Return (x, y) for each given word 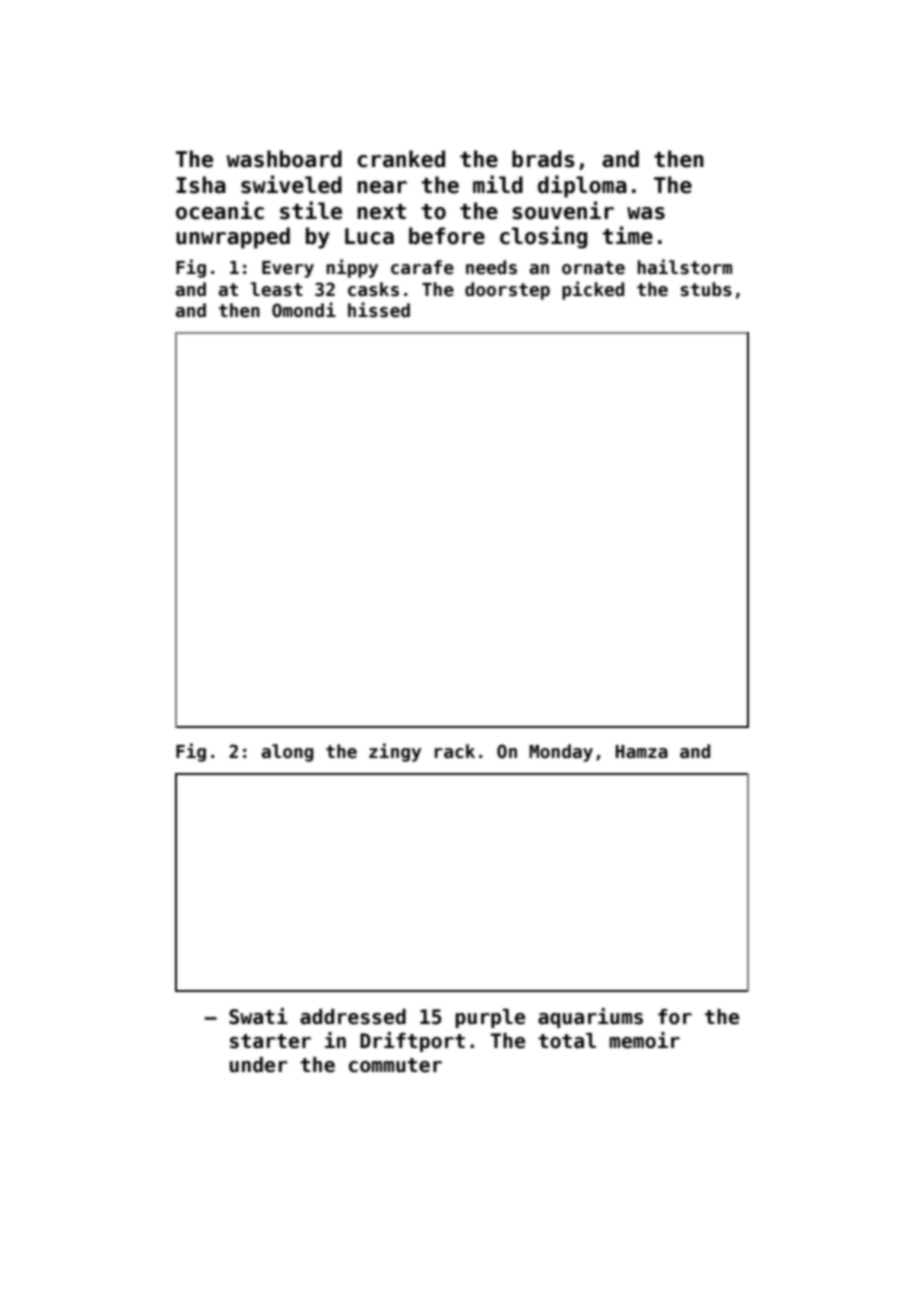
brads (543, 159)
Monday (561, 753)
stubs (706, 289)
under (258, 1065)
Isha (201, 185)
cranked (401, 159)
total (567, 1041)
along (288, 753)
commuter (395, 1065)
